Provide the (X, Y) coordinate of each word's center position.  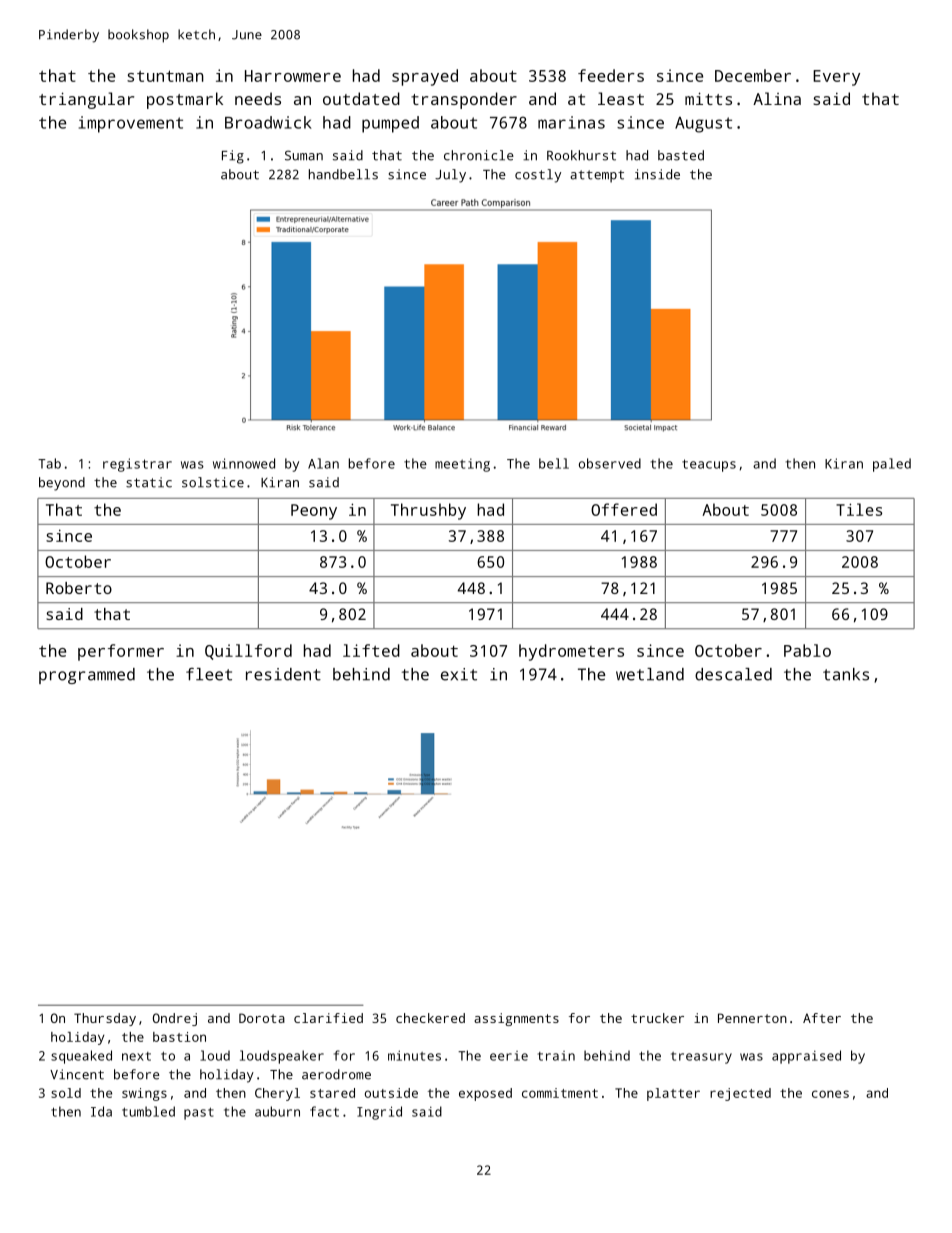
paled (892, 465)
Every (836, 78)
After (822, 1018)
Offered (624, 509)
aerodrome (336, 1074)
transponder (464, 100)
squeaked (81, 1057)
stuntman (165, 76)
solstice (213, 482)
